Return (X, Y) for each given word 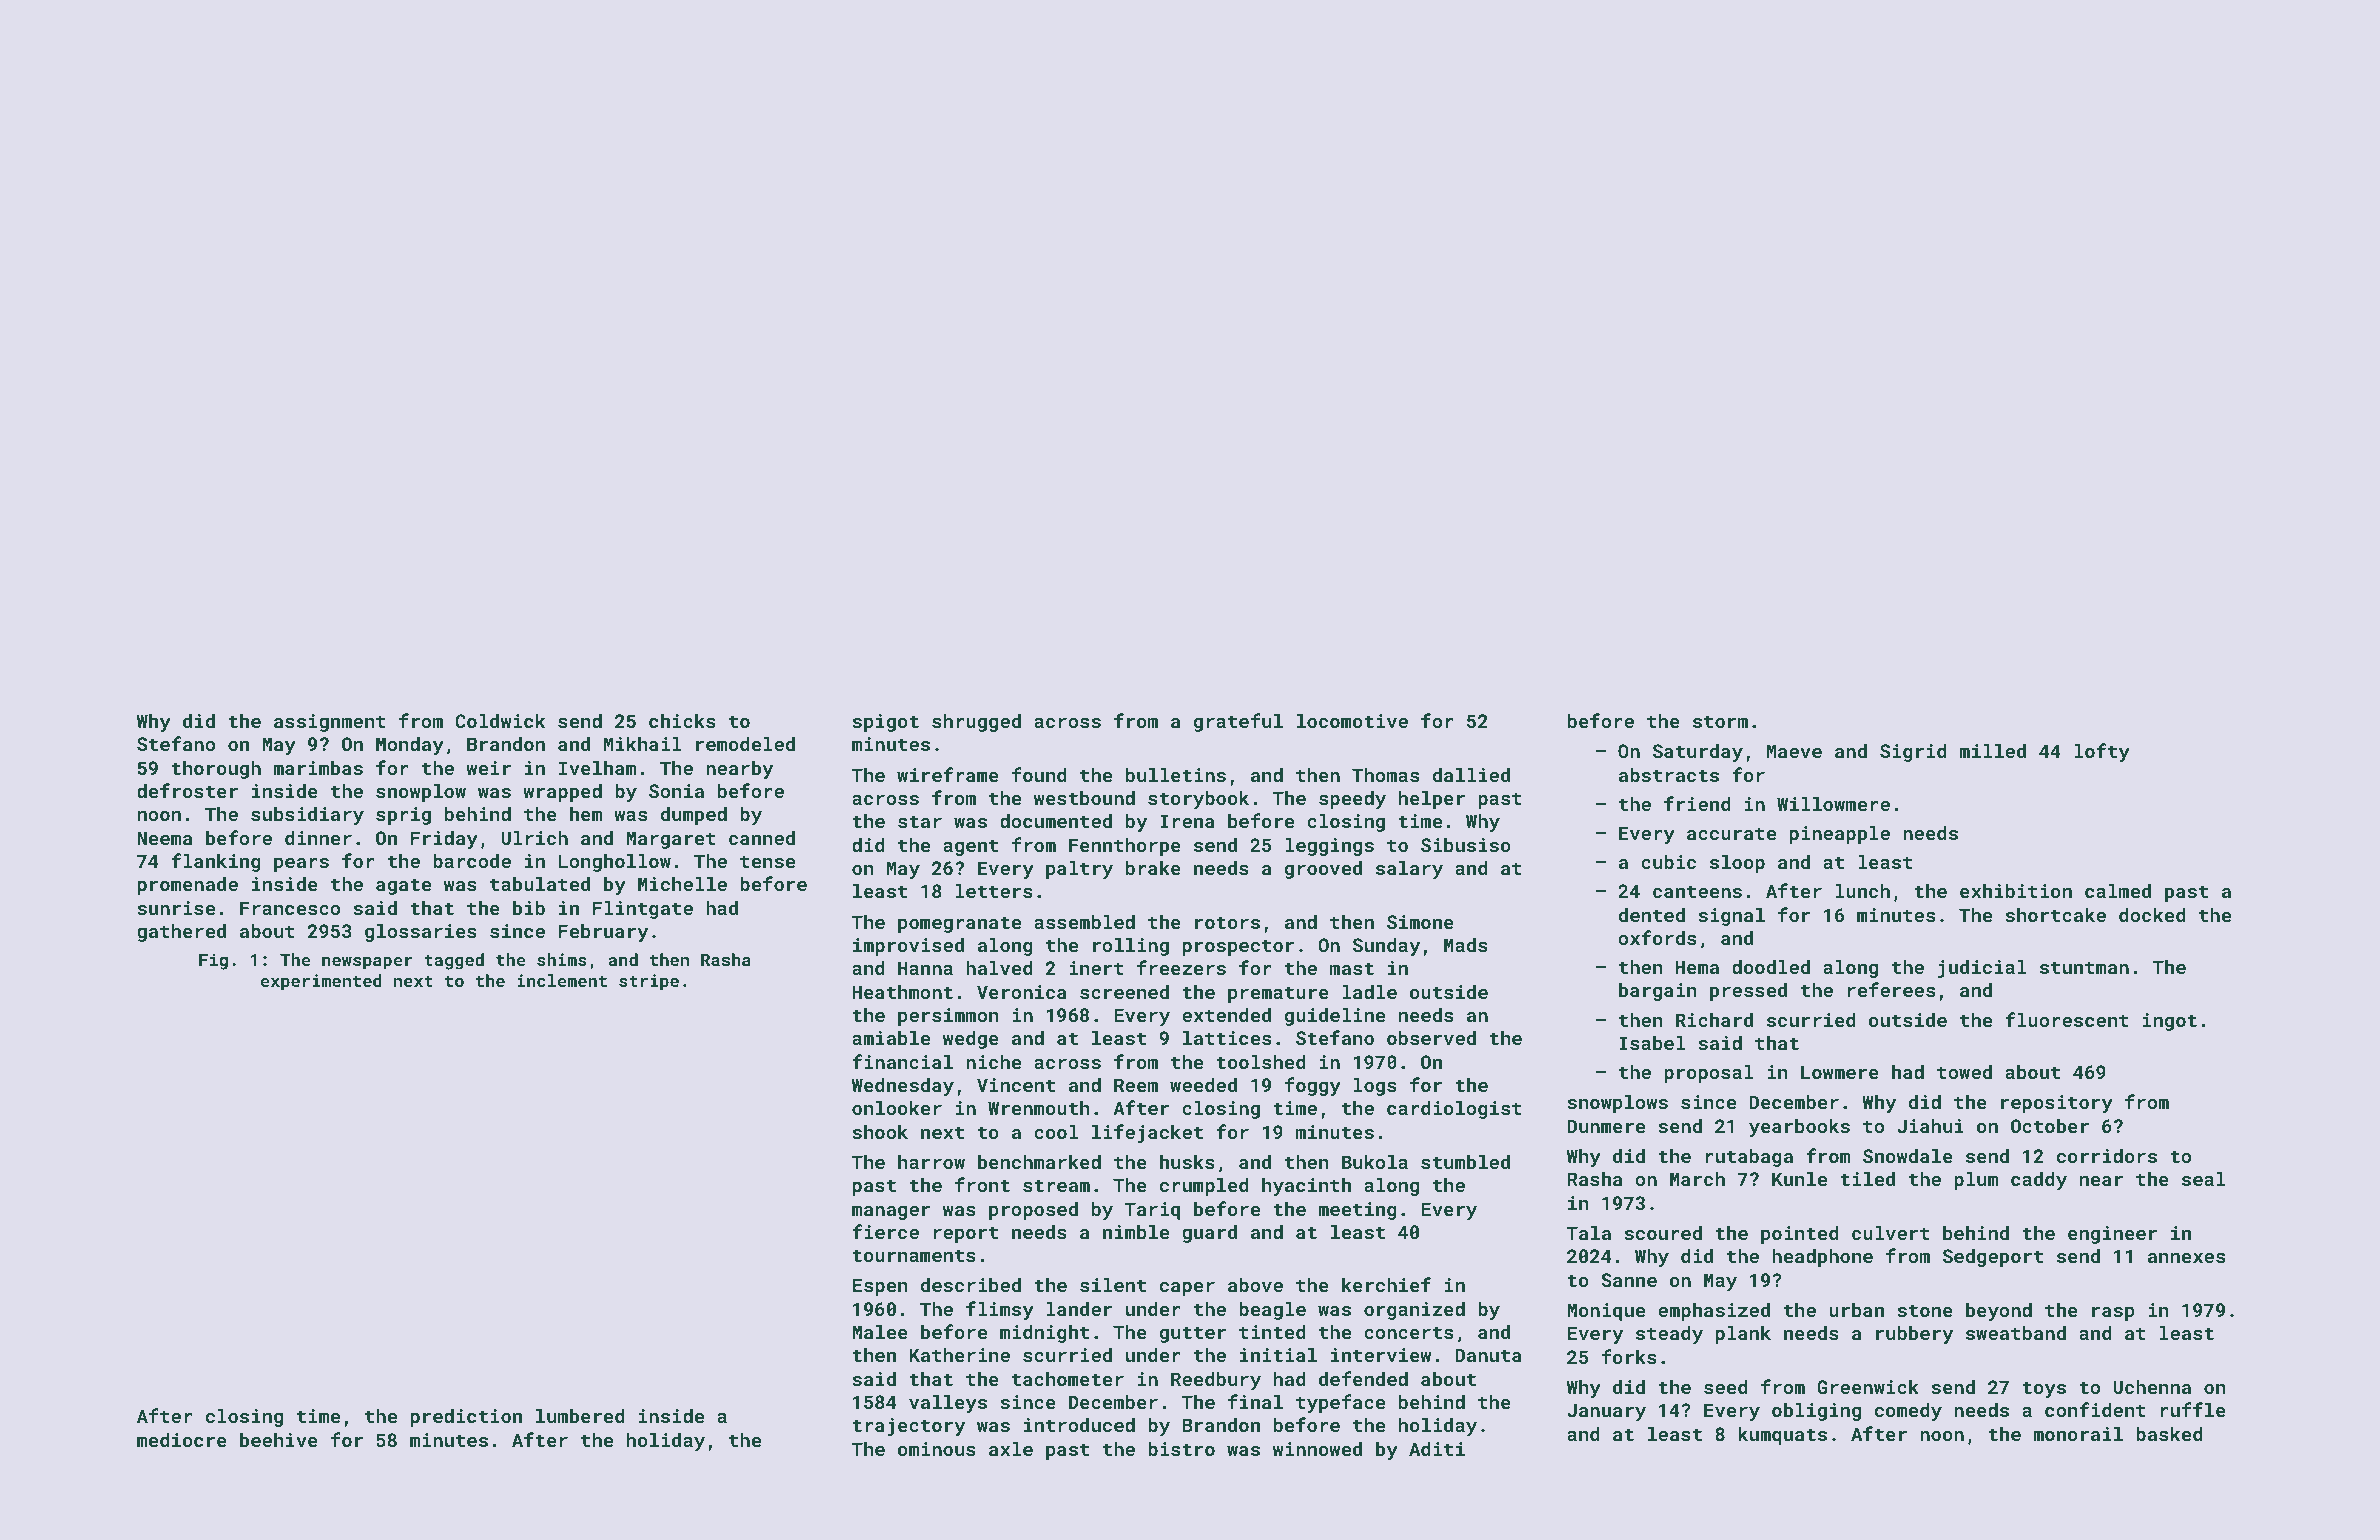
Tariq (1152, 1211)
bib (529, 908)
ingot (2170, 1022)
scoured (1663, 1233)
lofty (2102, 752)
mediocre (182, 1440)
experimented (321, 982)
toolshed (1261, 1062)
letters (994, 891)
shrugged (976, 723)
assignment (330, 723)
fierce (885, 1231)
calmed (2118, 891)
